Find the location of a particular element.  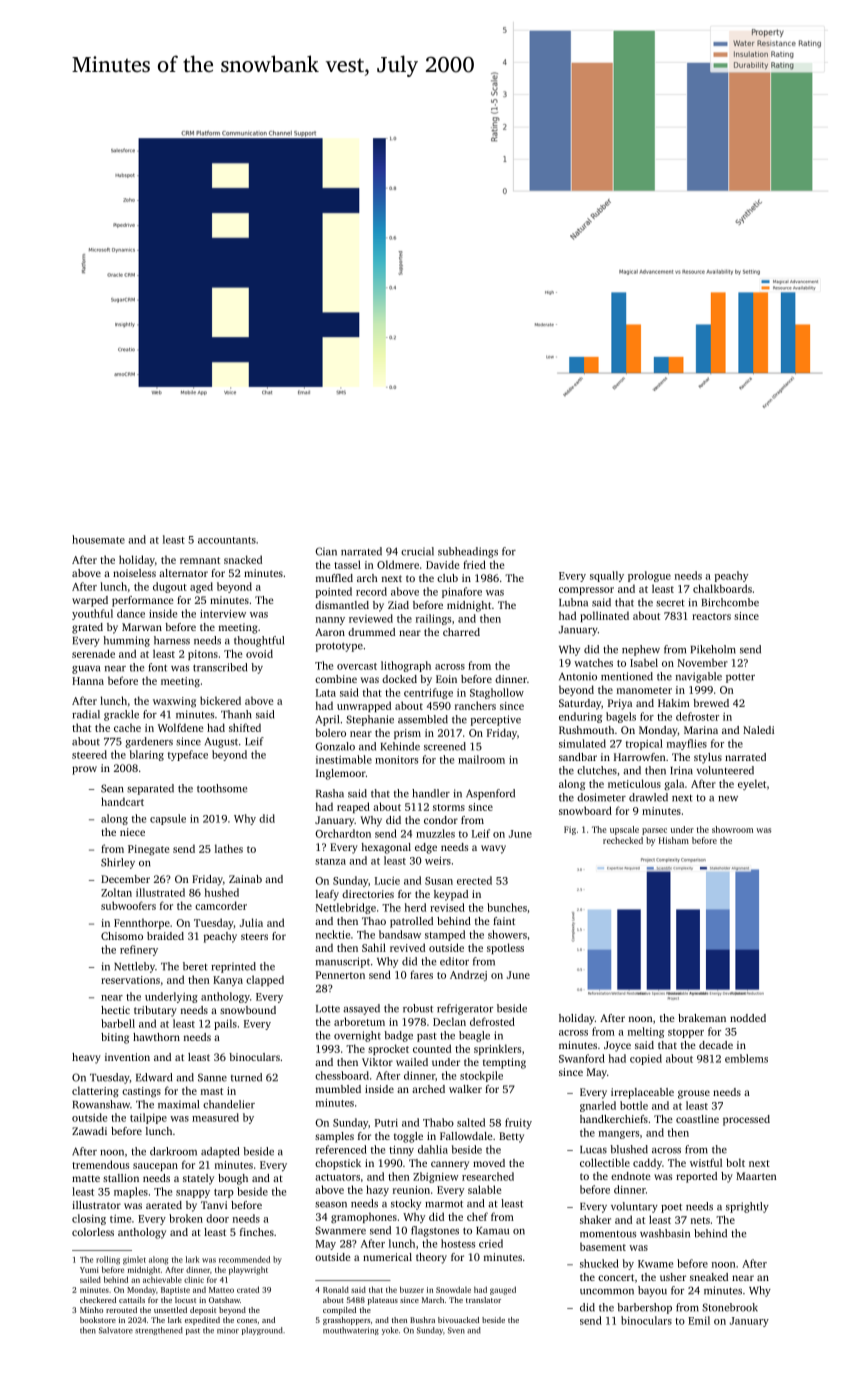

Salvatore is located at coordinates (116, 1330).
